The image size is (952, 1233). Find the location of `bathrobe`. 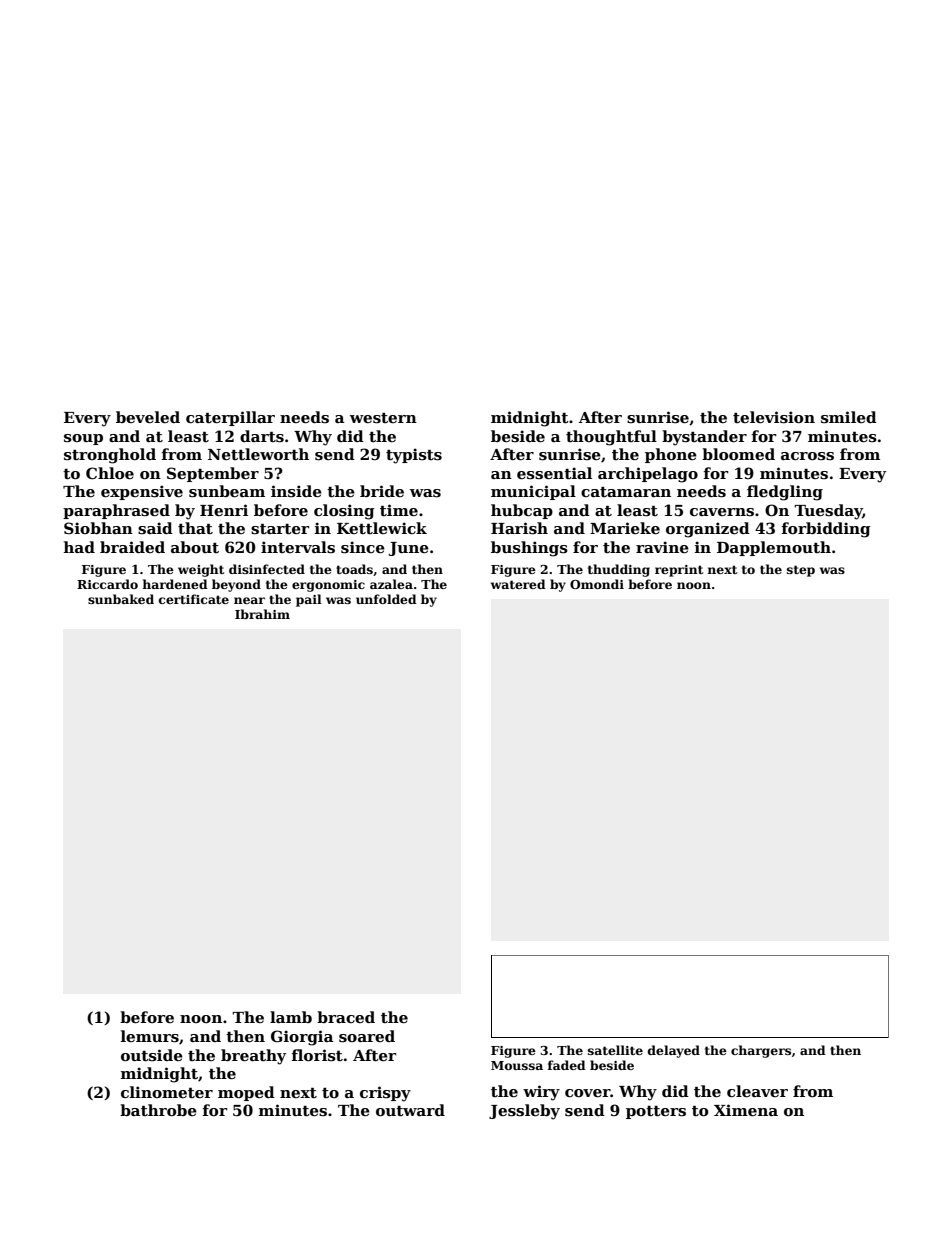

bathrobe is located at coordinates (158, 1110).
